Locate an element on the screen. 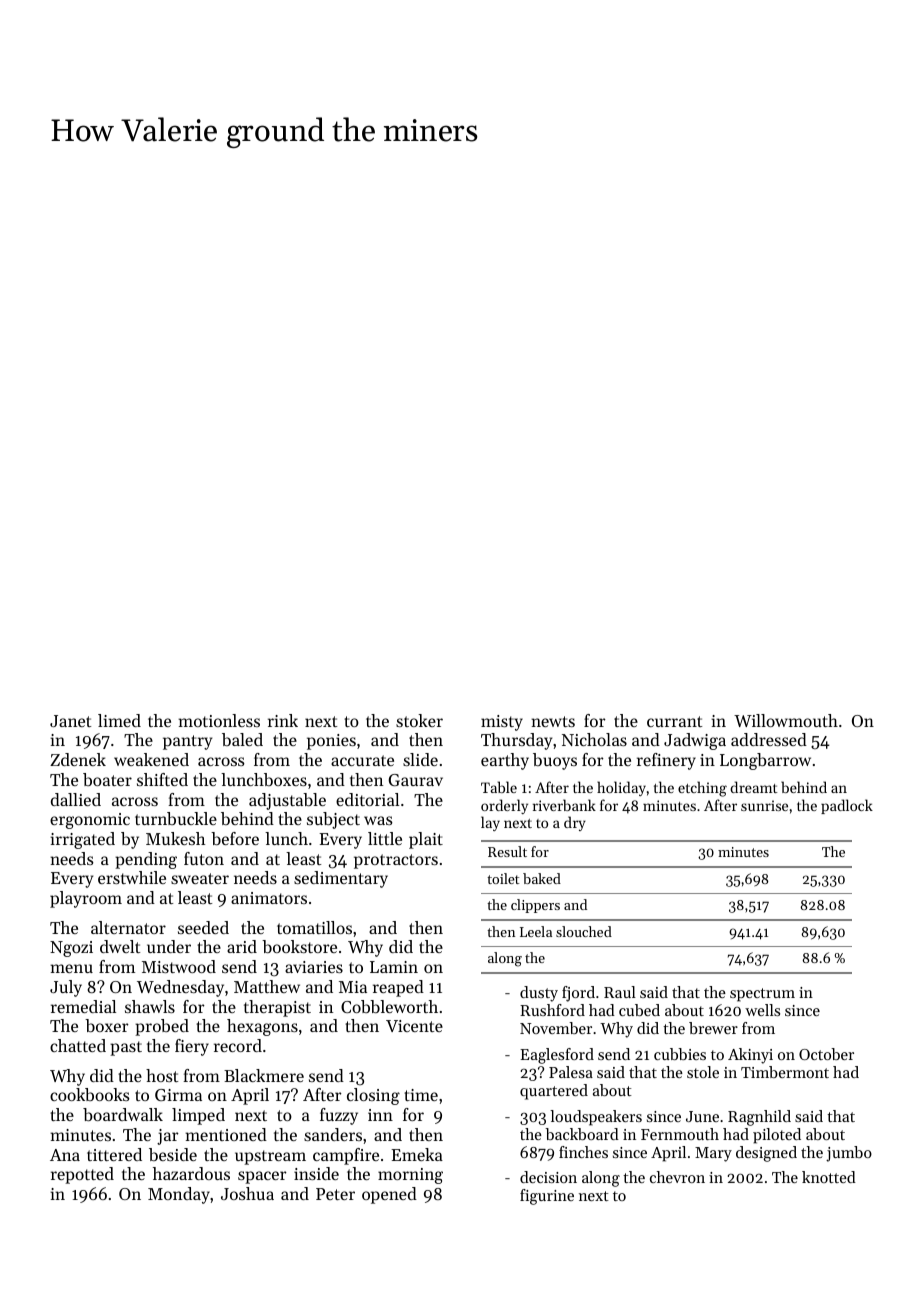 The height and width of the screenshot is (1314, 924). Vicente is located at coordinates (414, 1026).
